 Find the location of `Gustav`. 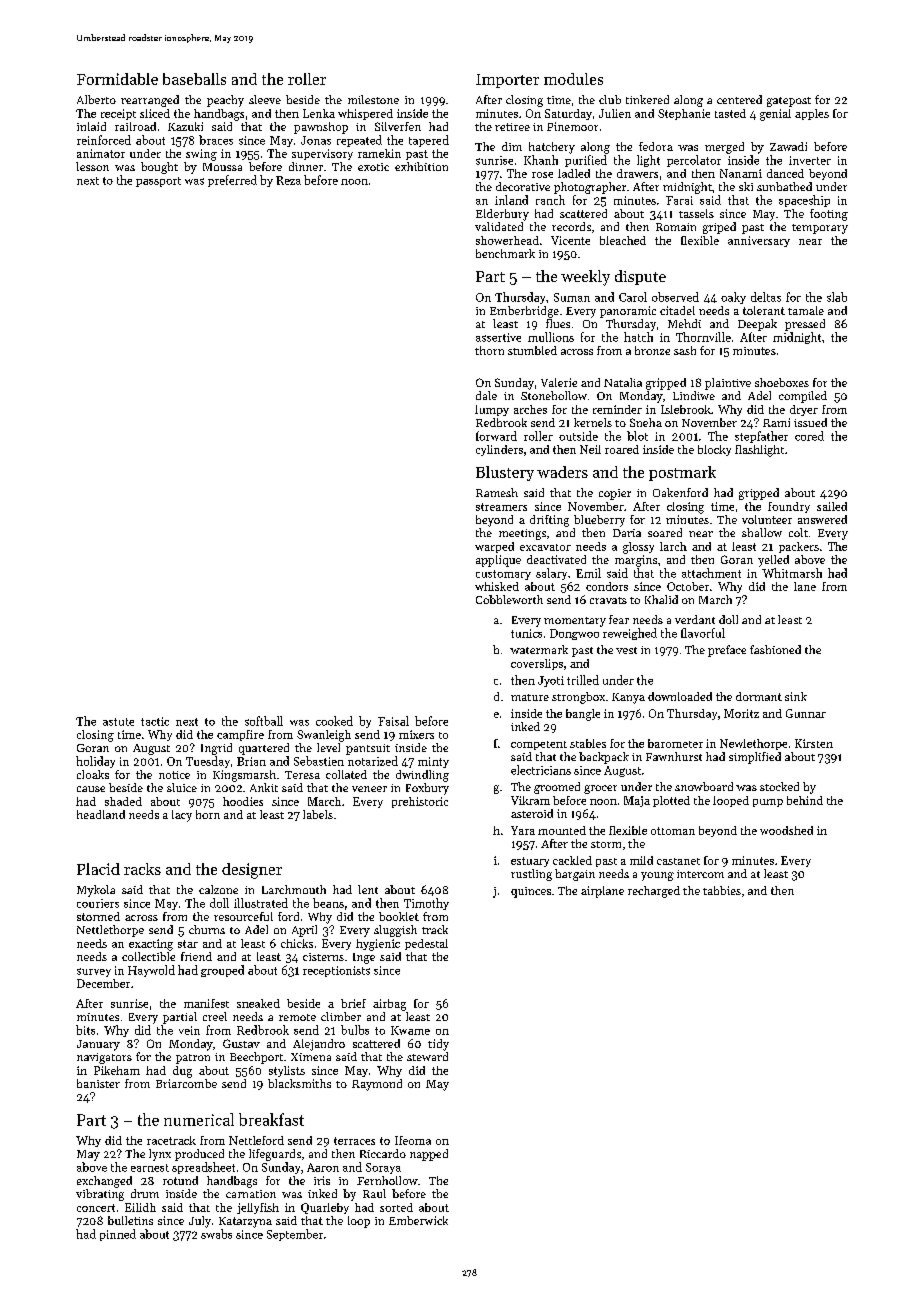

Gustav is located at coordinates (241, 1043).
